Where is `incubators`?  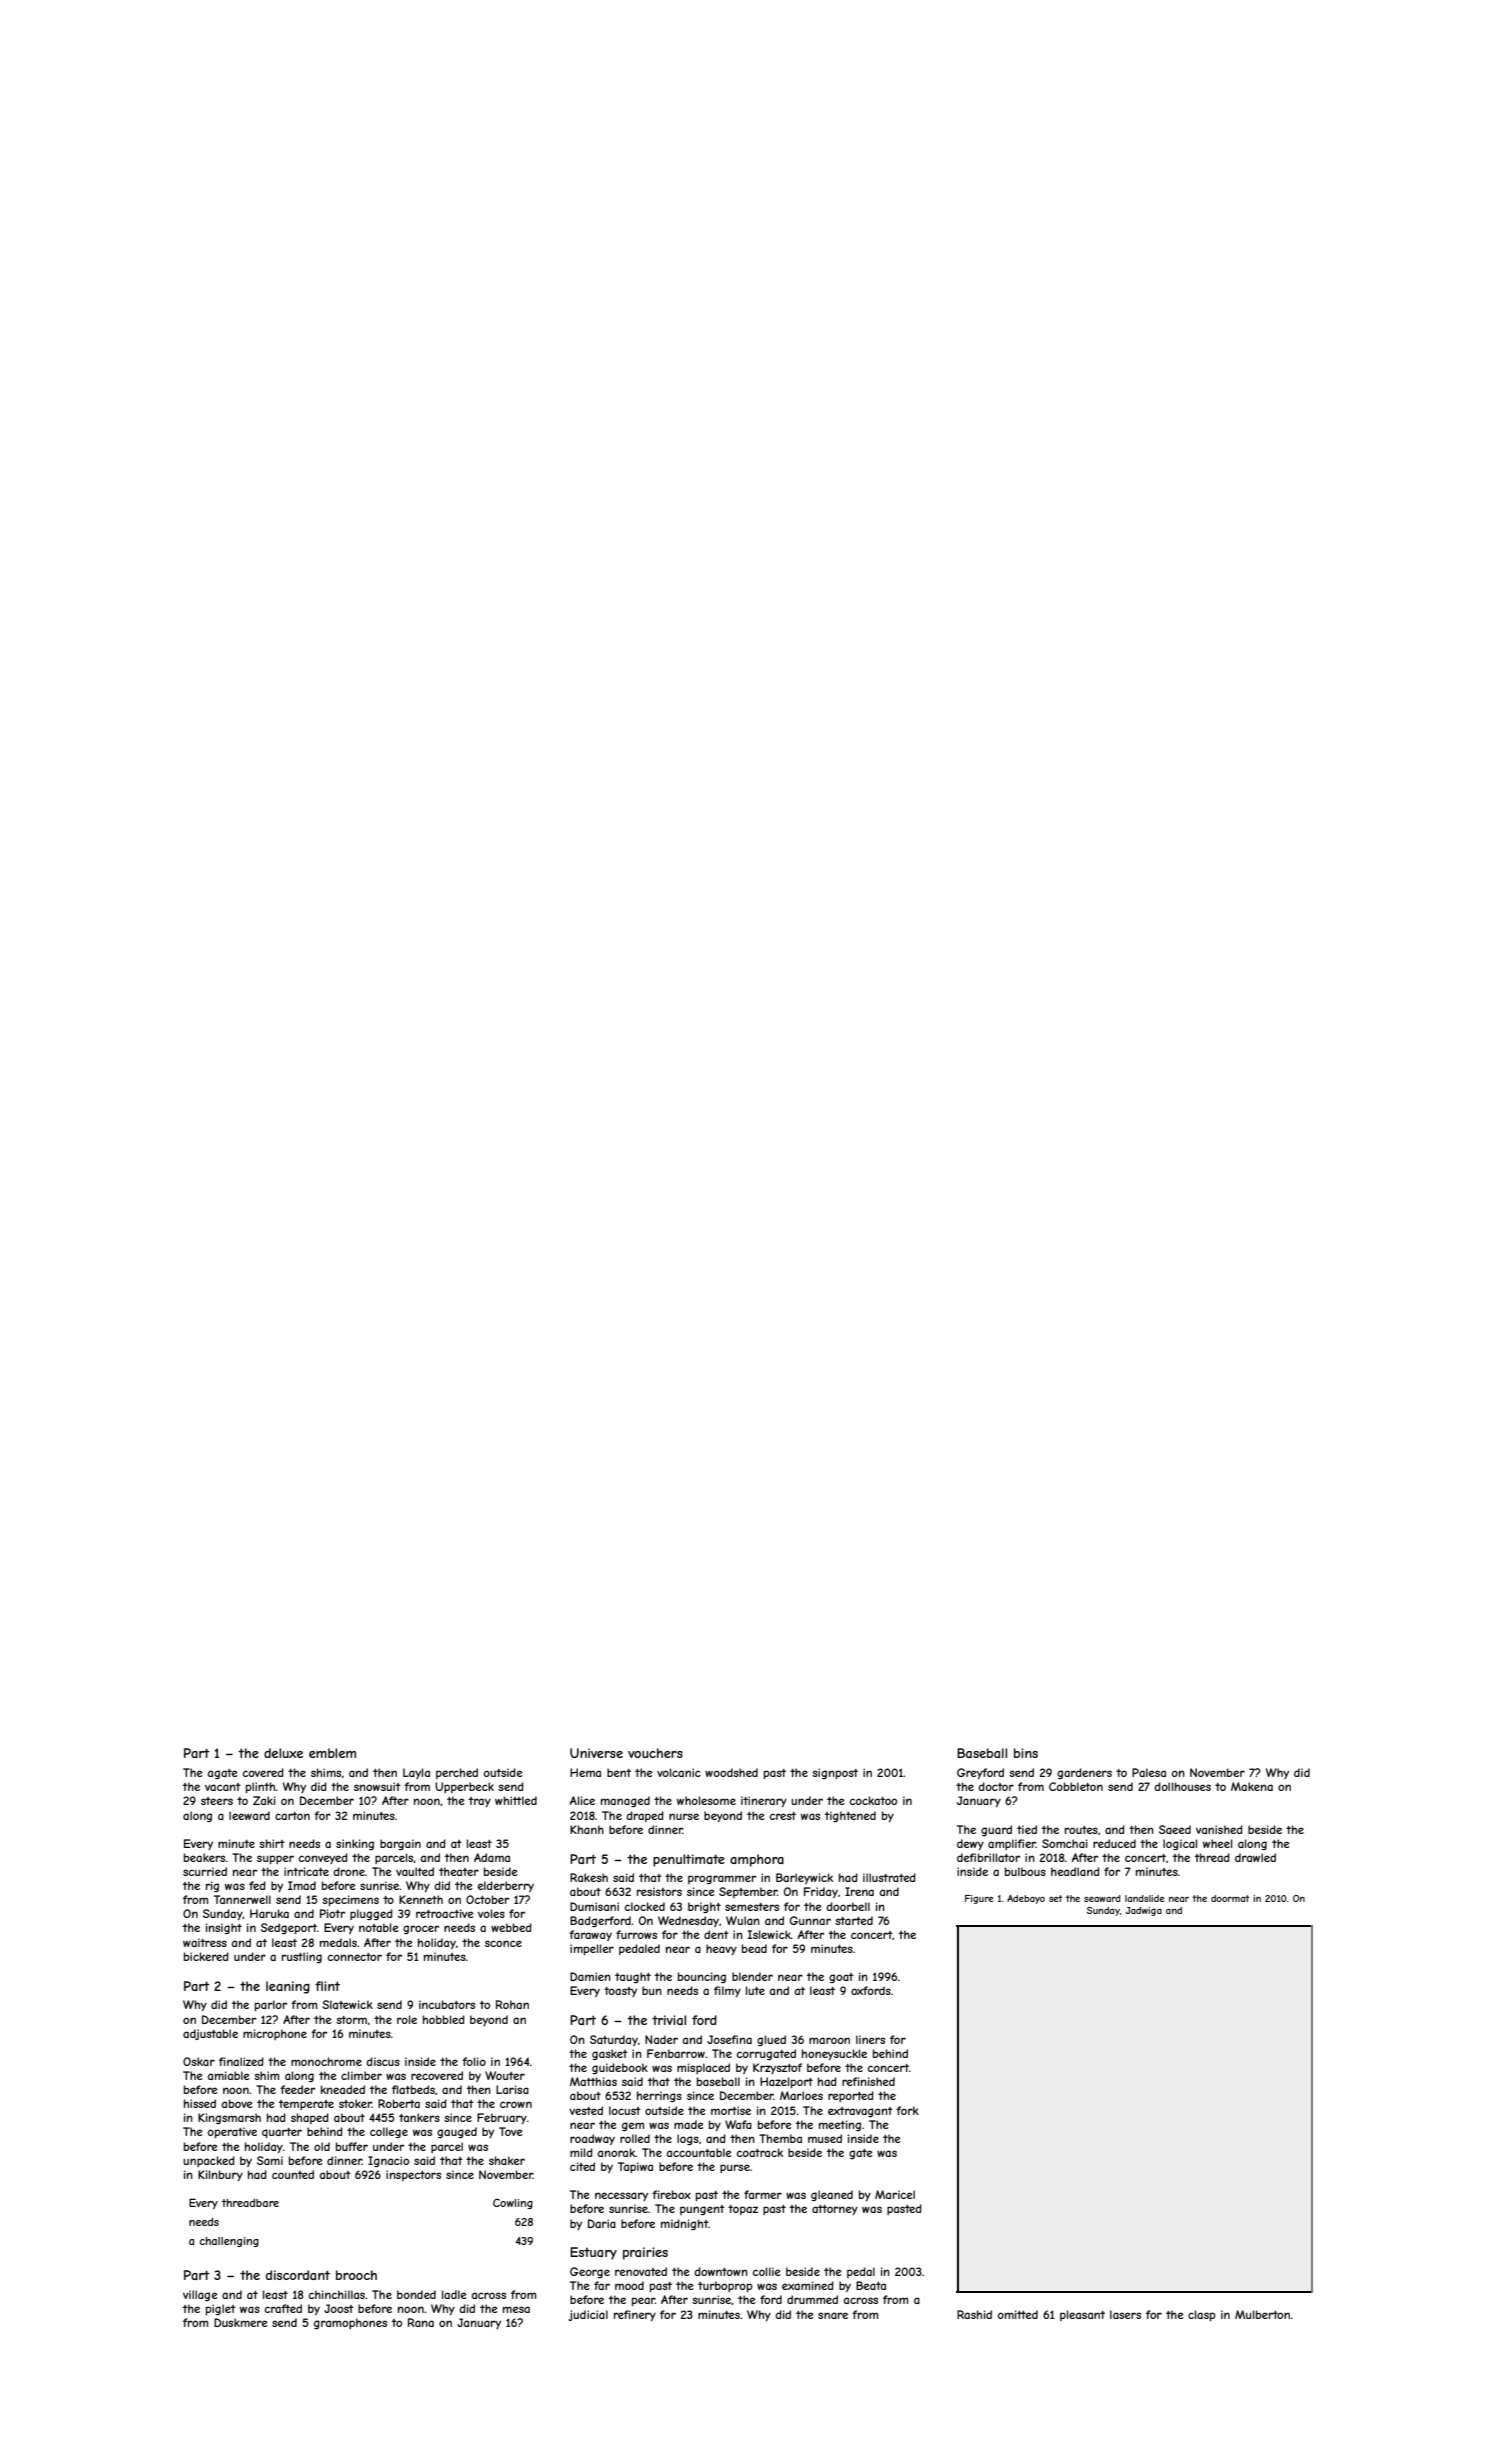 incubators is located at coordinates (447, 2004).
